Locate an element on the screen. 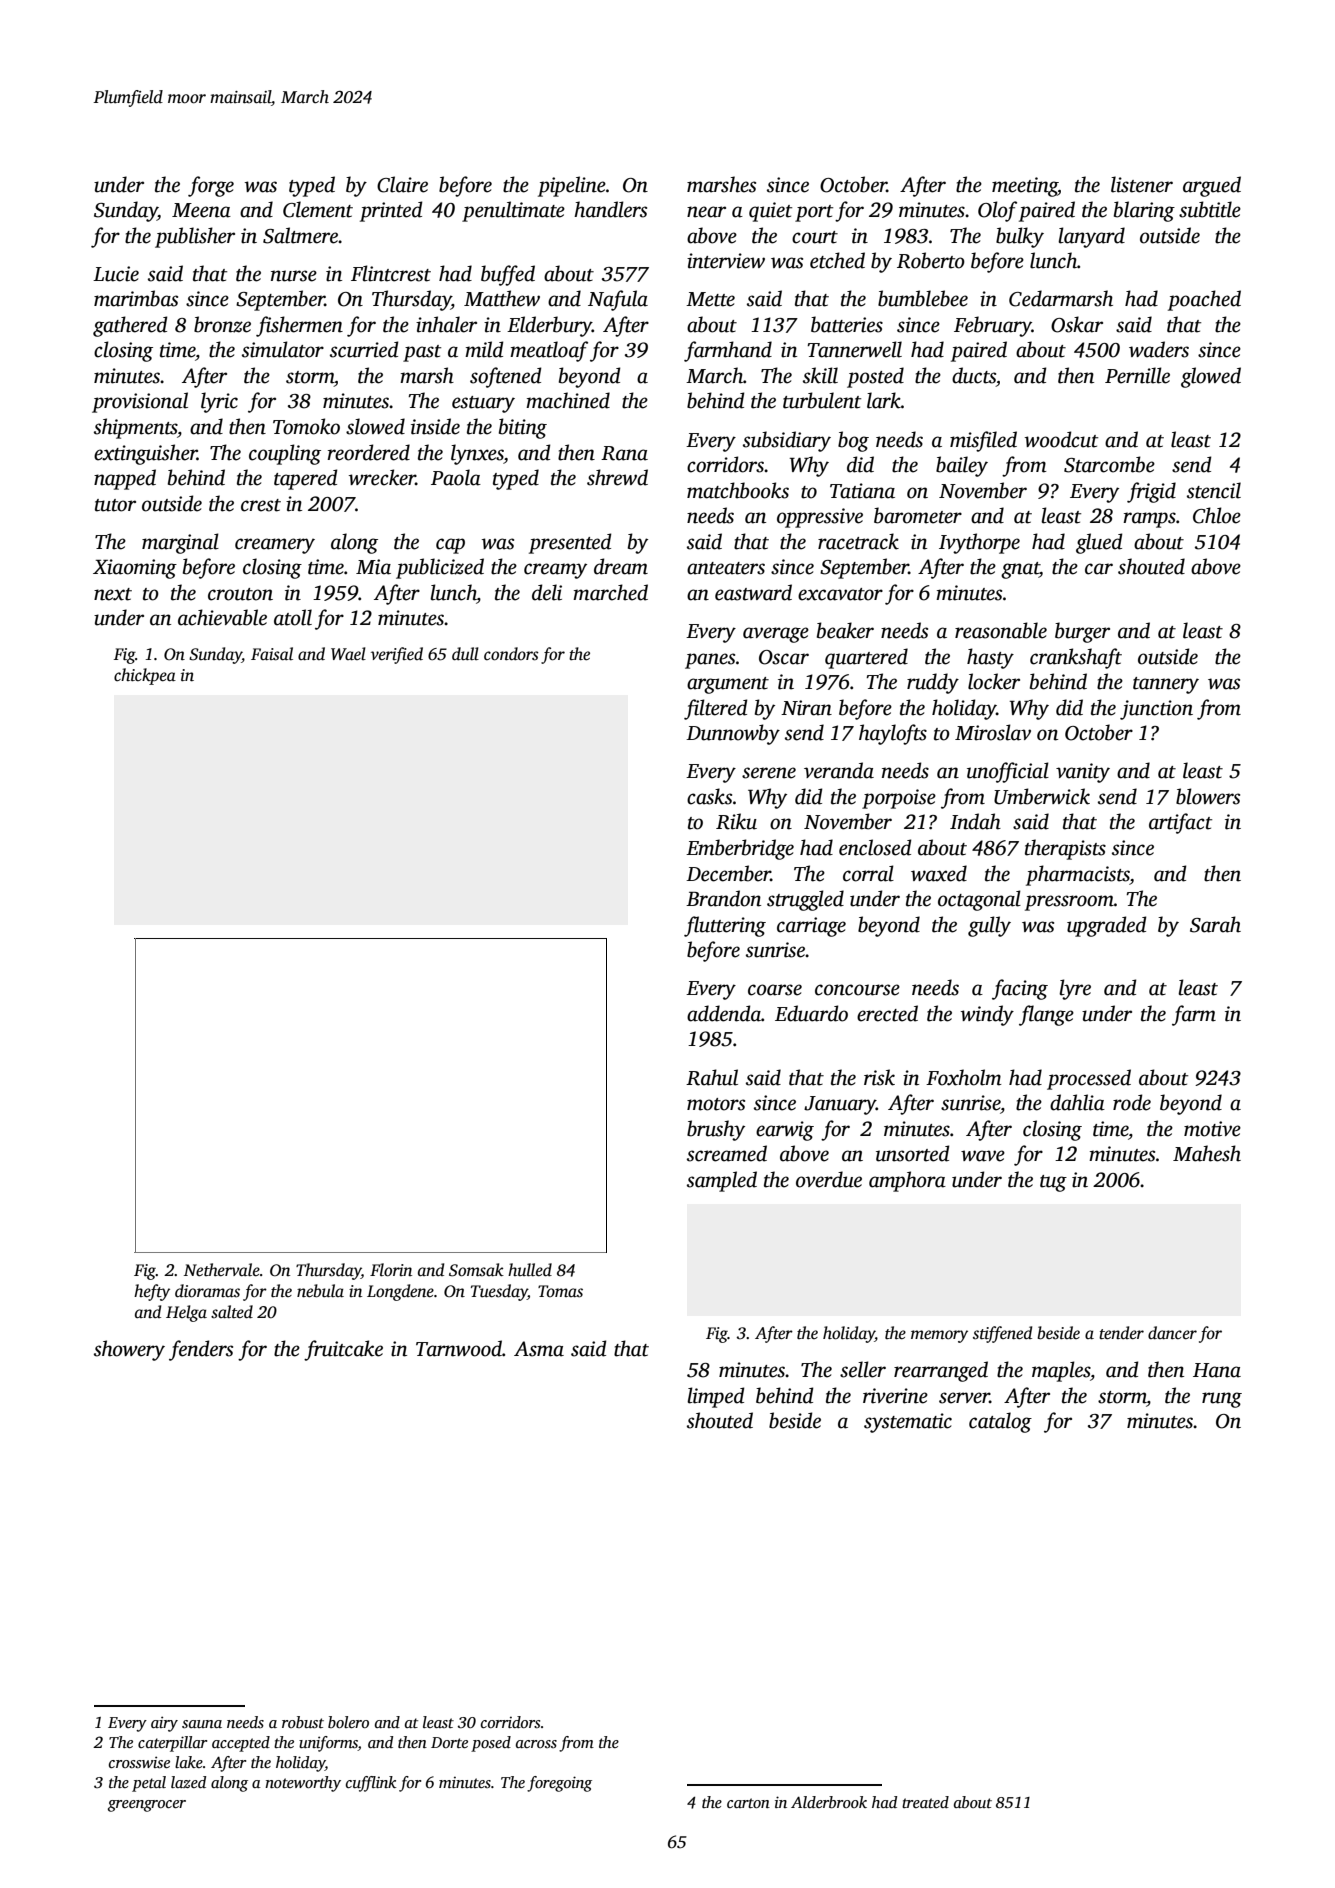 Image resolution: width=1335 pixels, height=1888 pixels. Asma is located at coordinates (539, 1349).
